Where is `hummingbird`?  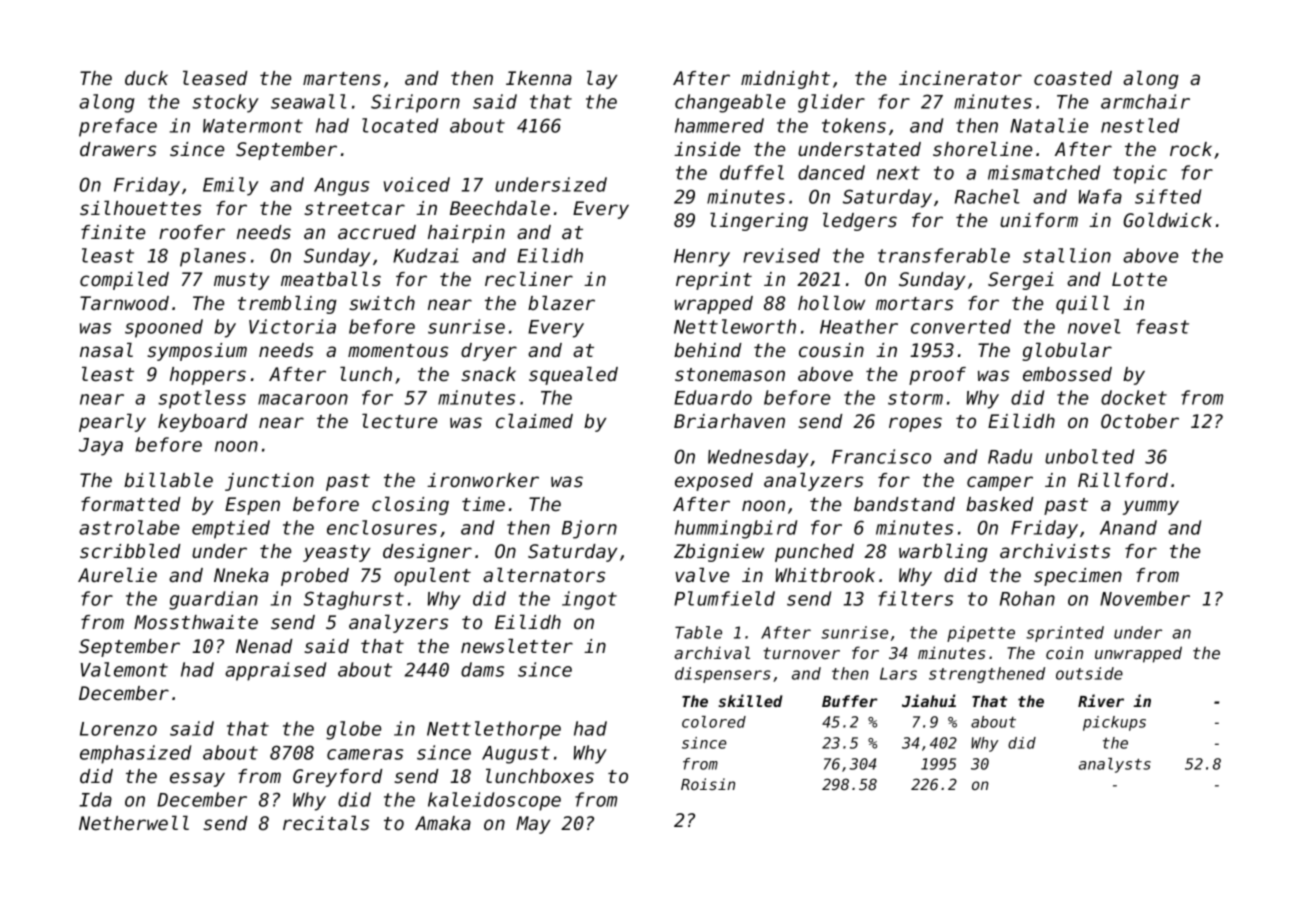 hummingbird is located at coordinates (736, 529).
